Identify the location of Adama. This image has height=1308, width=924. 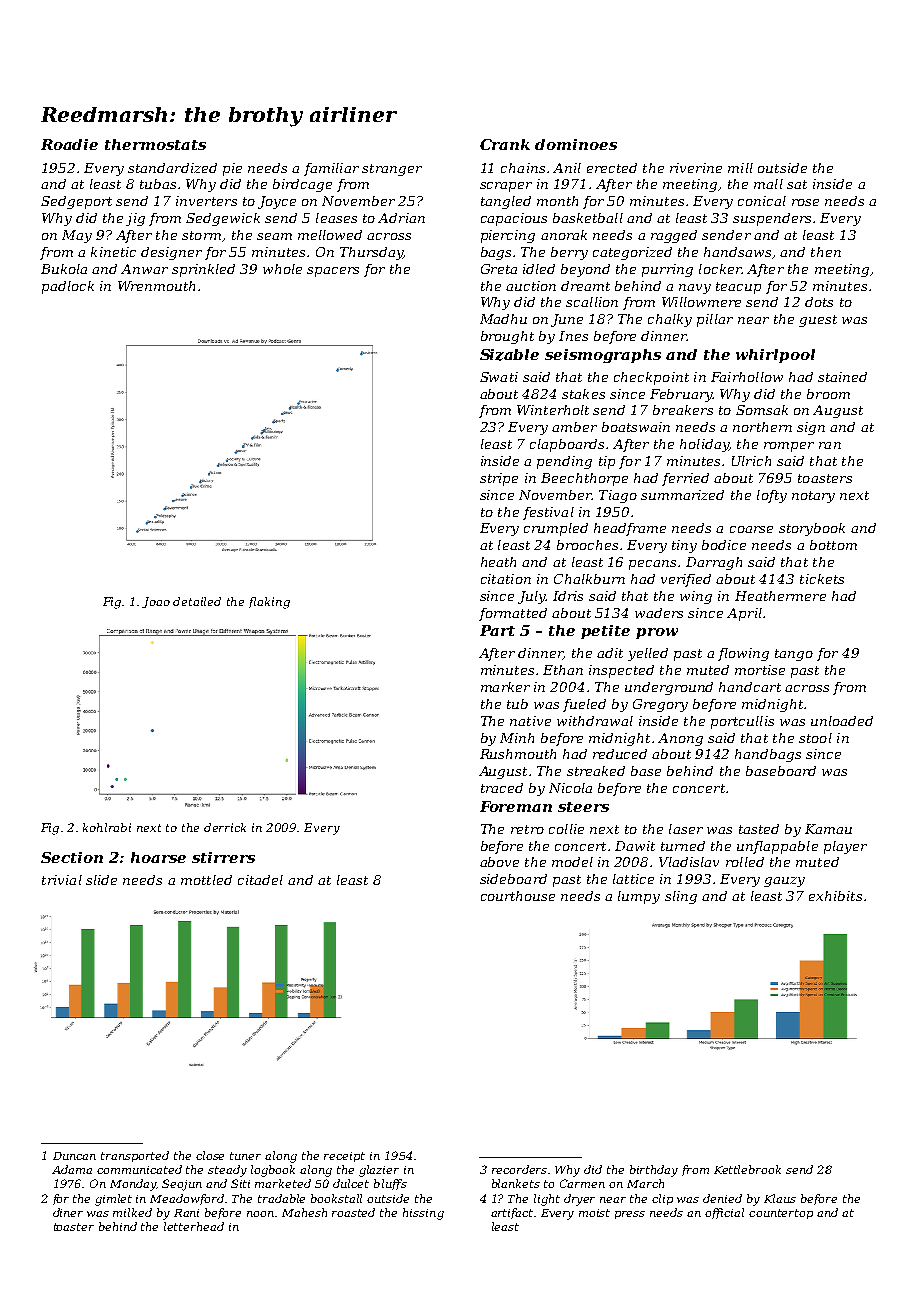
(72, 1169).
